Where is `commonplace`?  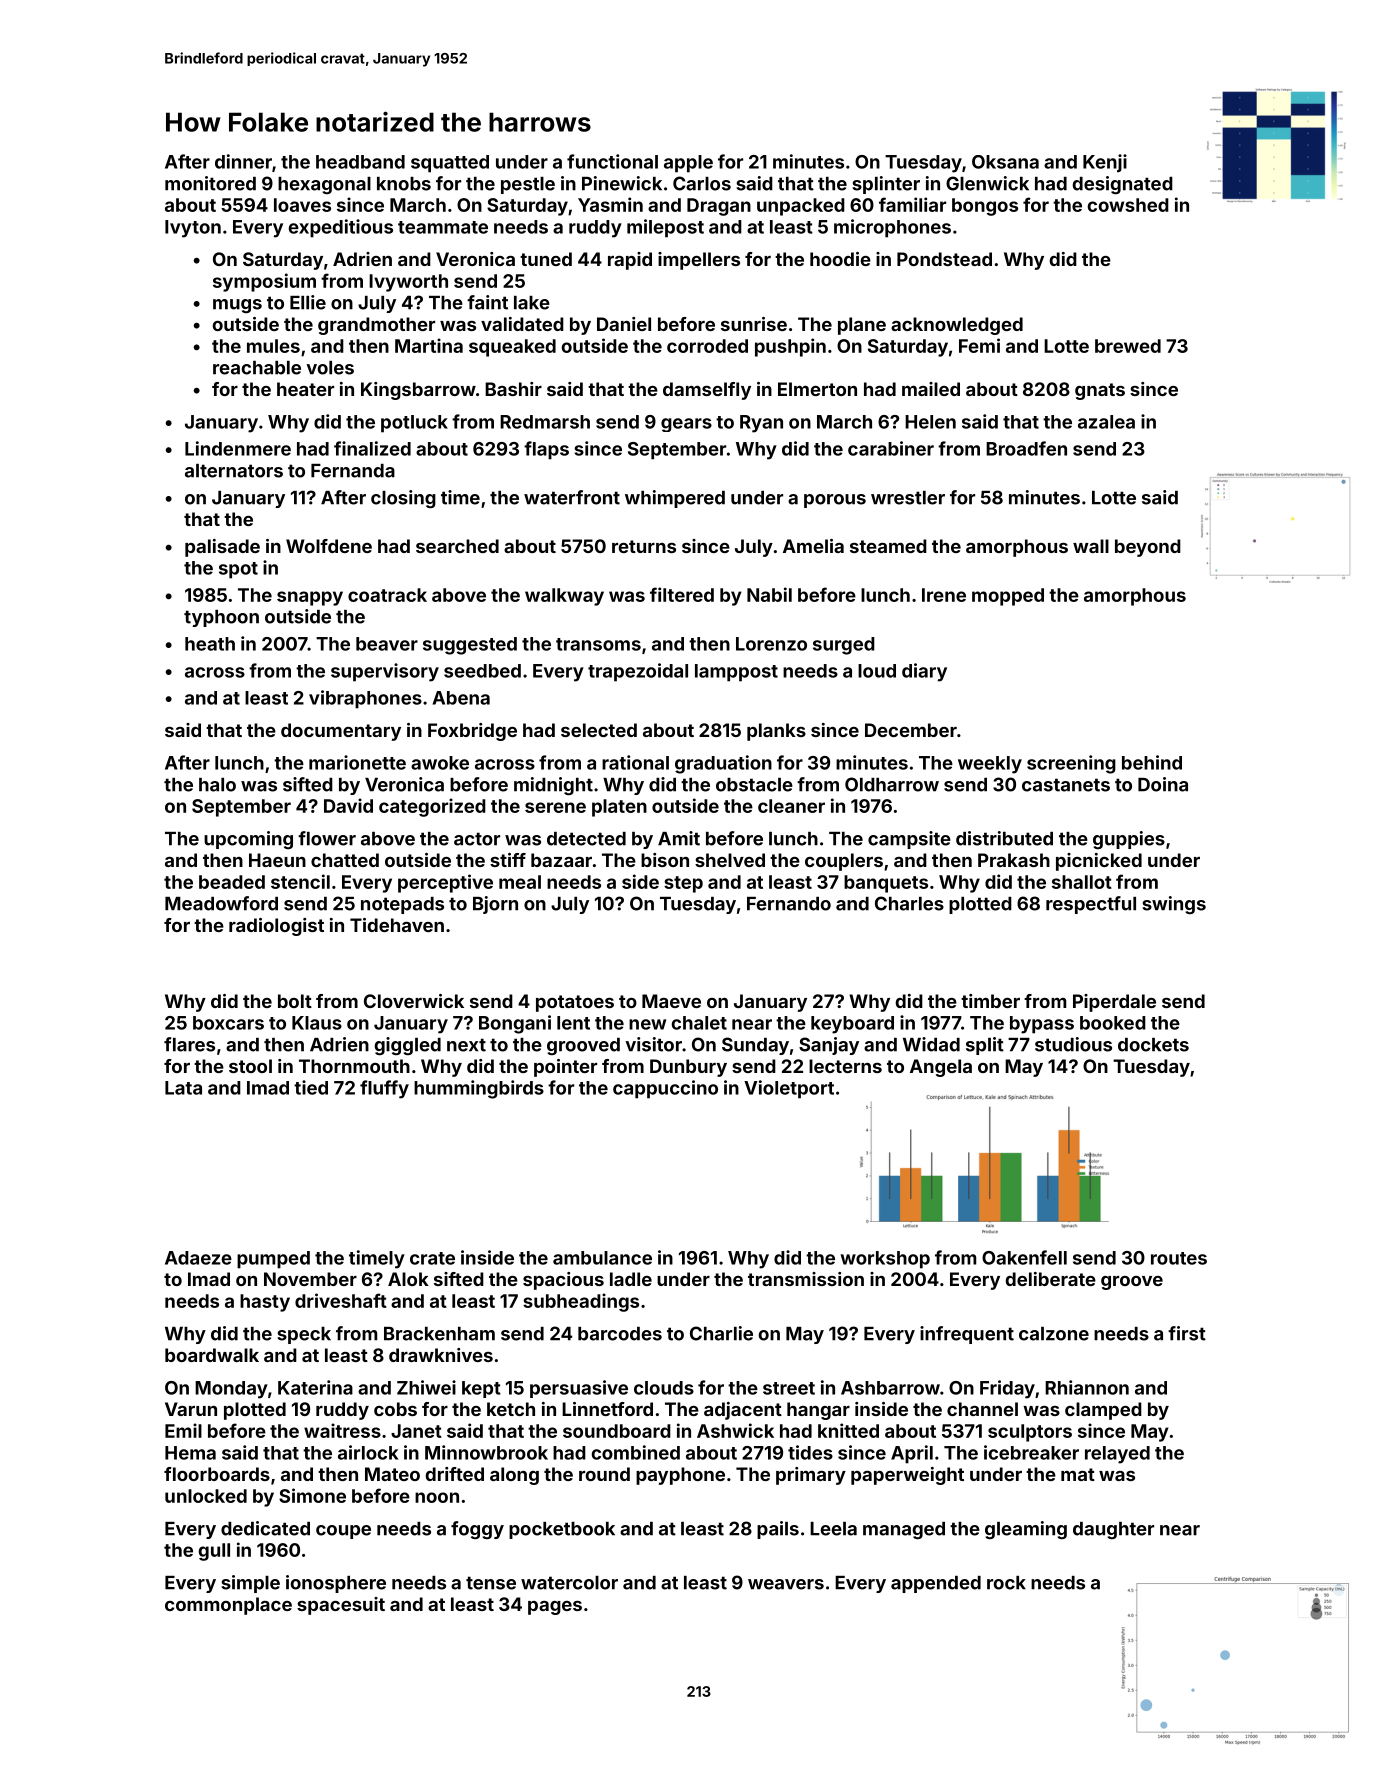 commonplace is located at coordinates (228, 1606).
